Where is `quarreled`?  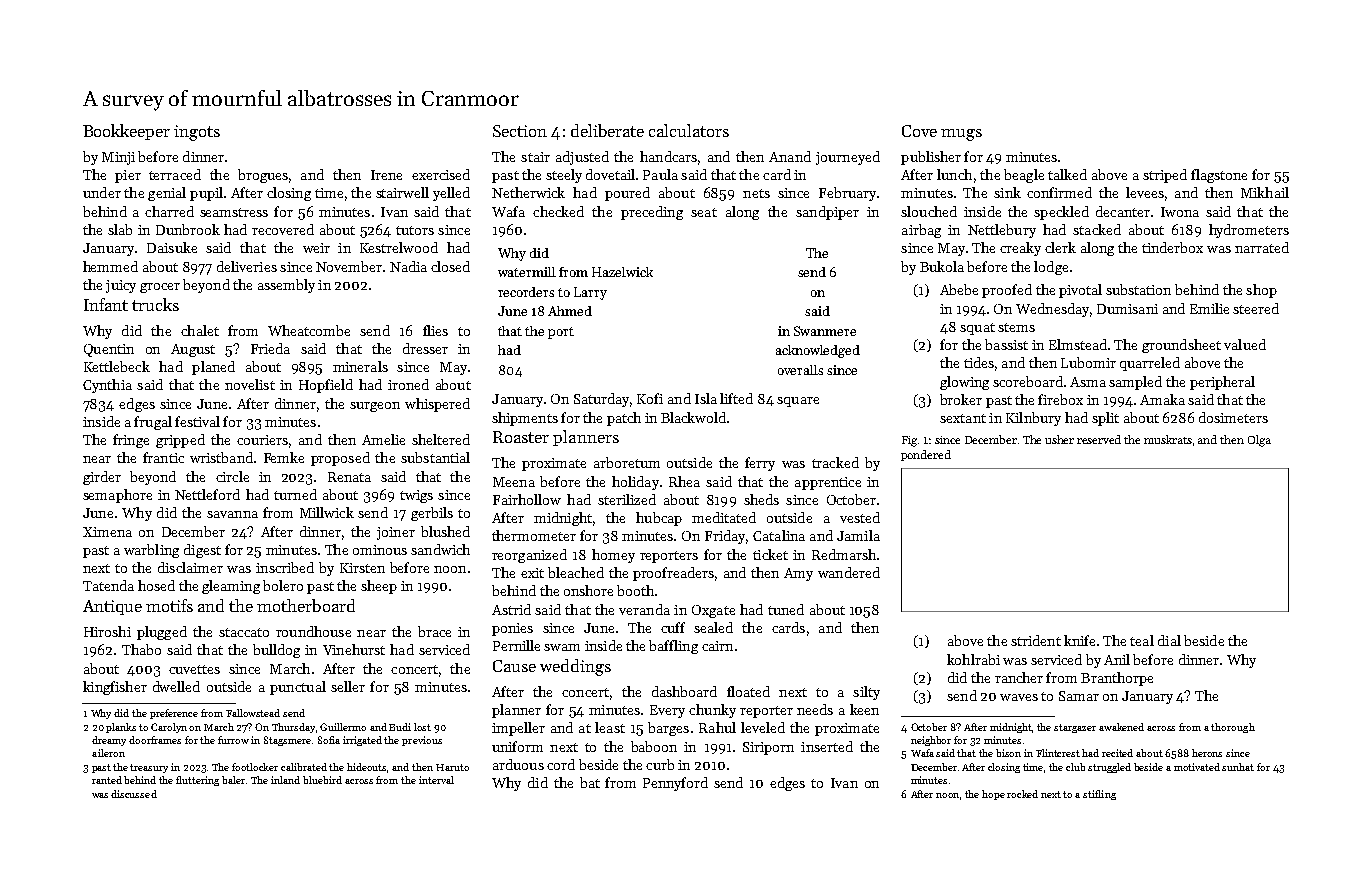 quarreled is located at coordinates (1150, 364).
